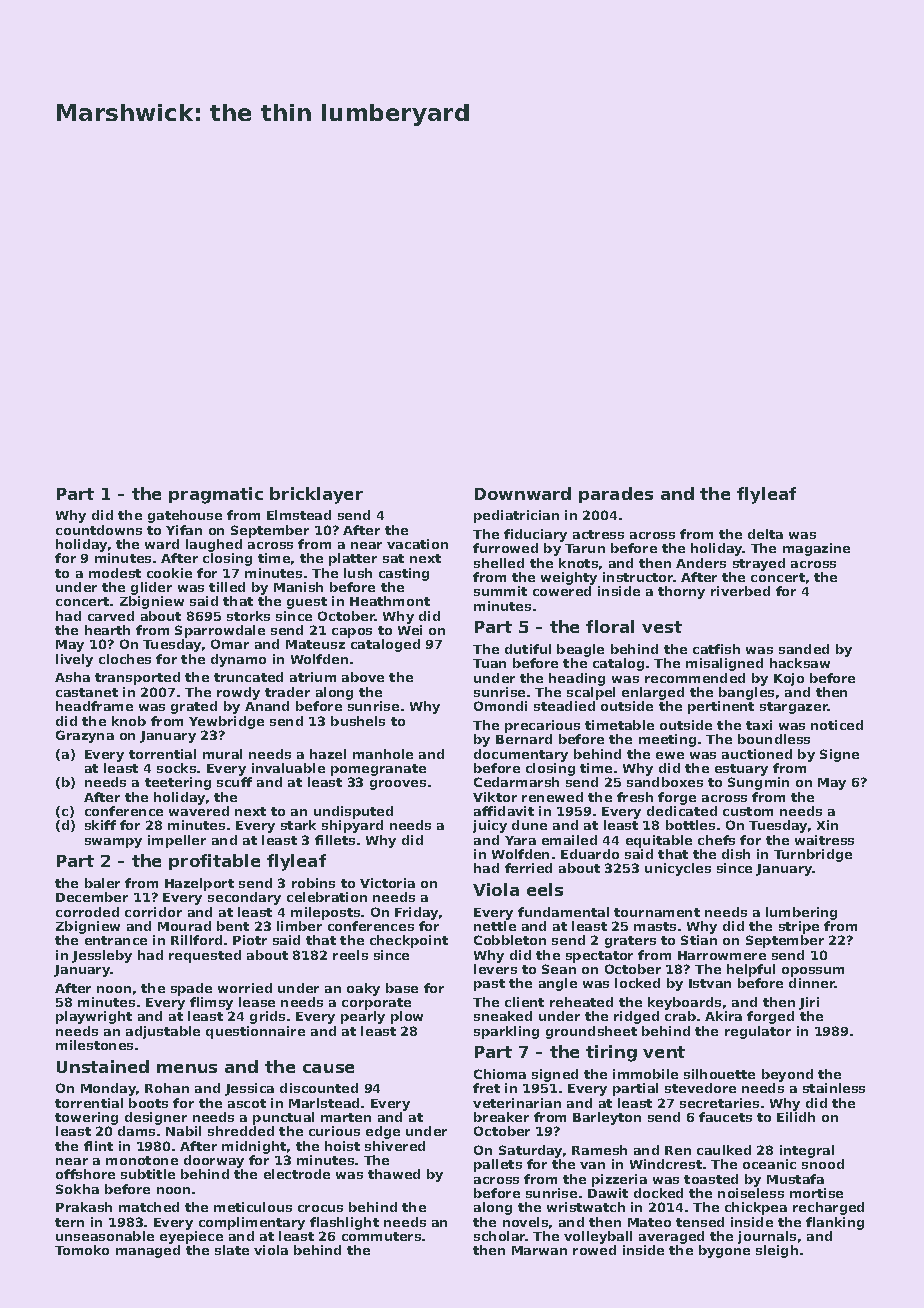 The image size is (924, 1308). Describe the element at coordinates (716, 840) in the page. I see `chefs` at that location.
